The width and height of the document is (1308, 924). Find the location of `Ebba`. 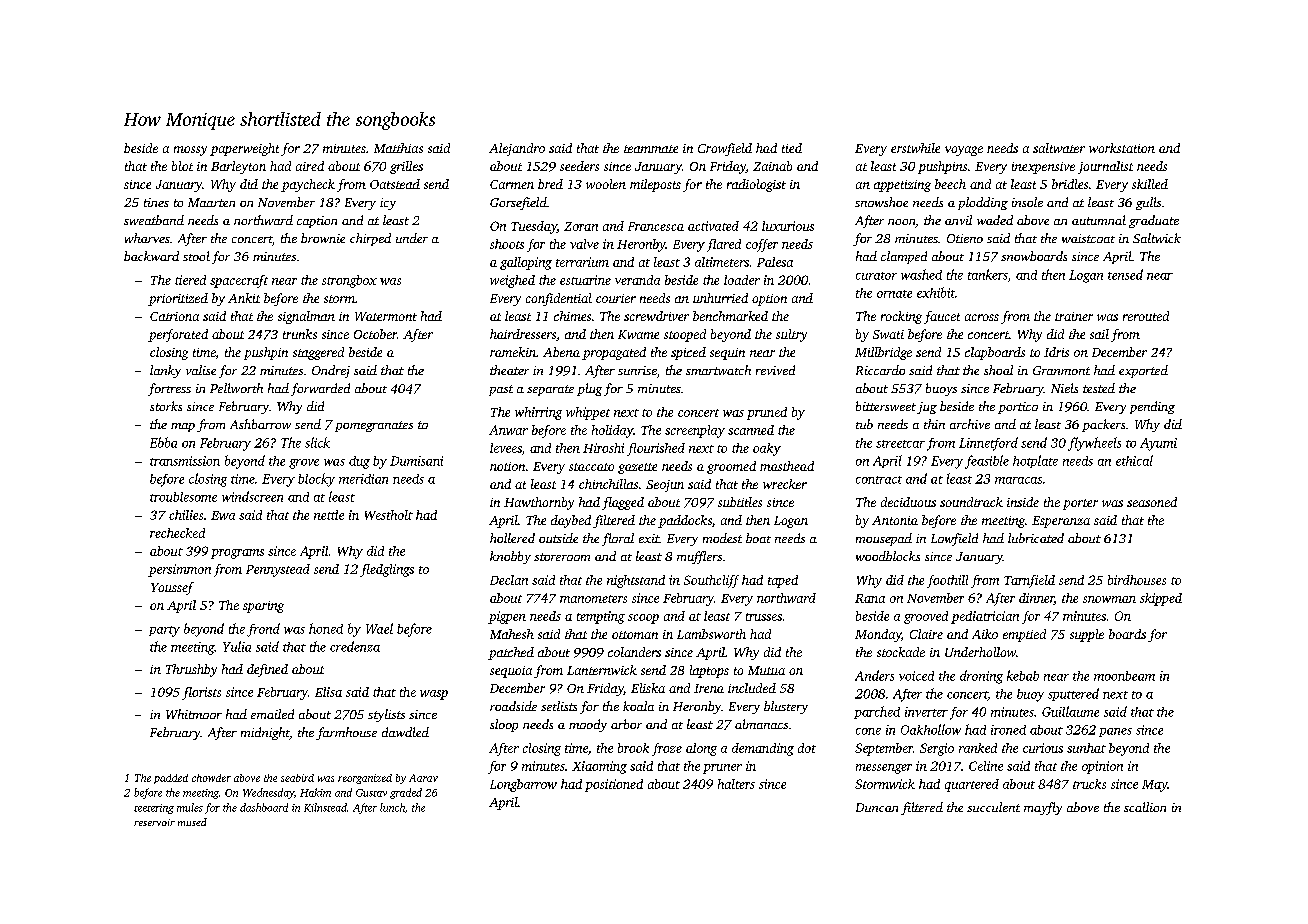

Ebba is located at coordinates (163, 442).
